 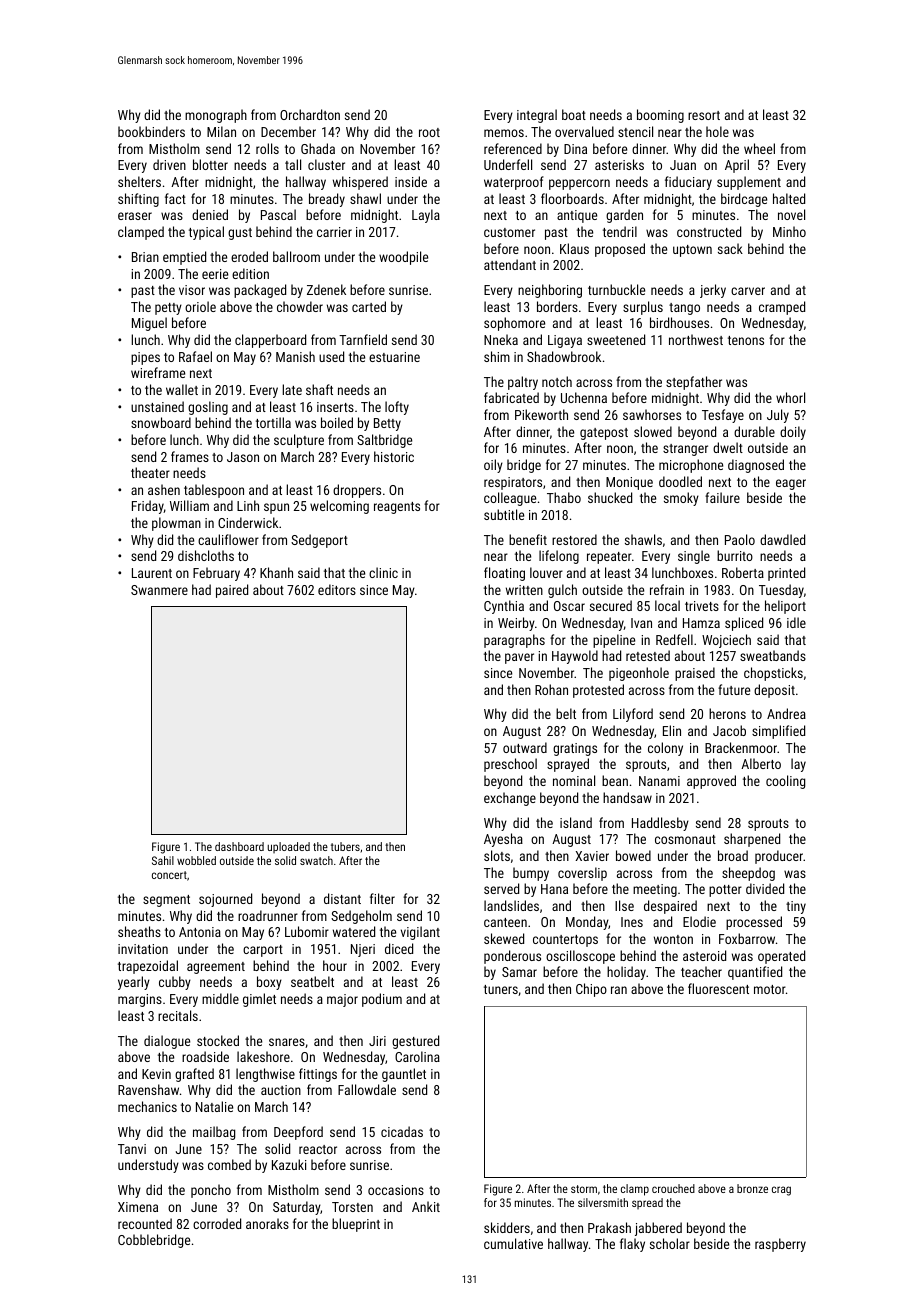 I want to click on Khanh, so click(x=276, y=572).
